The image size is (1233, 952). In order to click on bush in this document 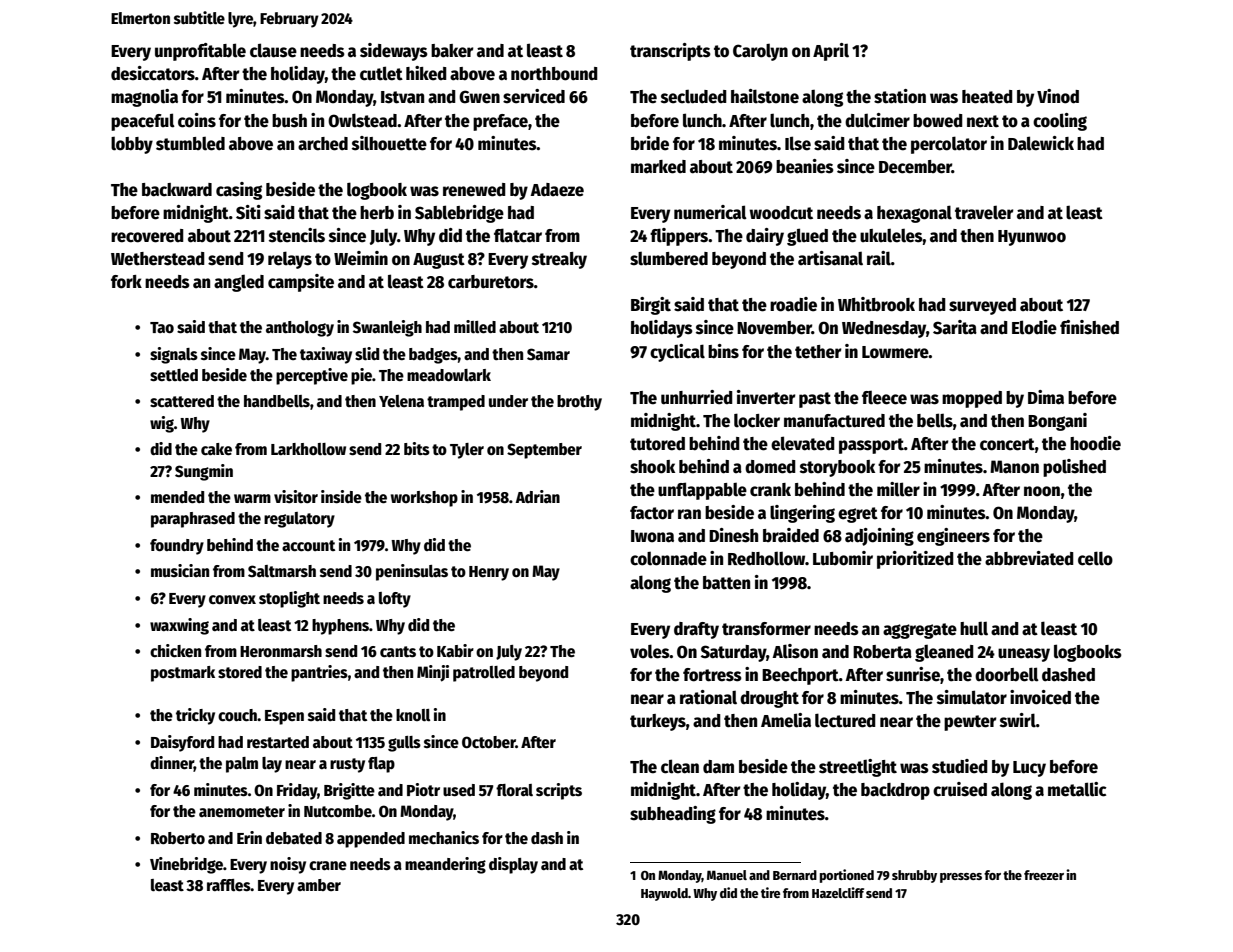, I will do `click(289, 121)`.
